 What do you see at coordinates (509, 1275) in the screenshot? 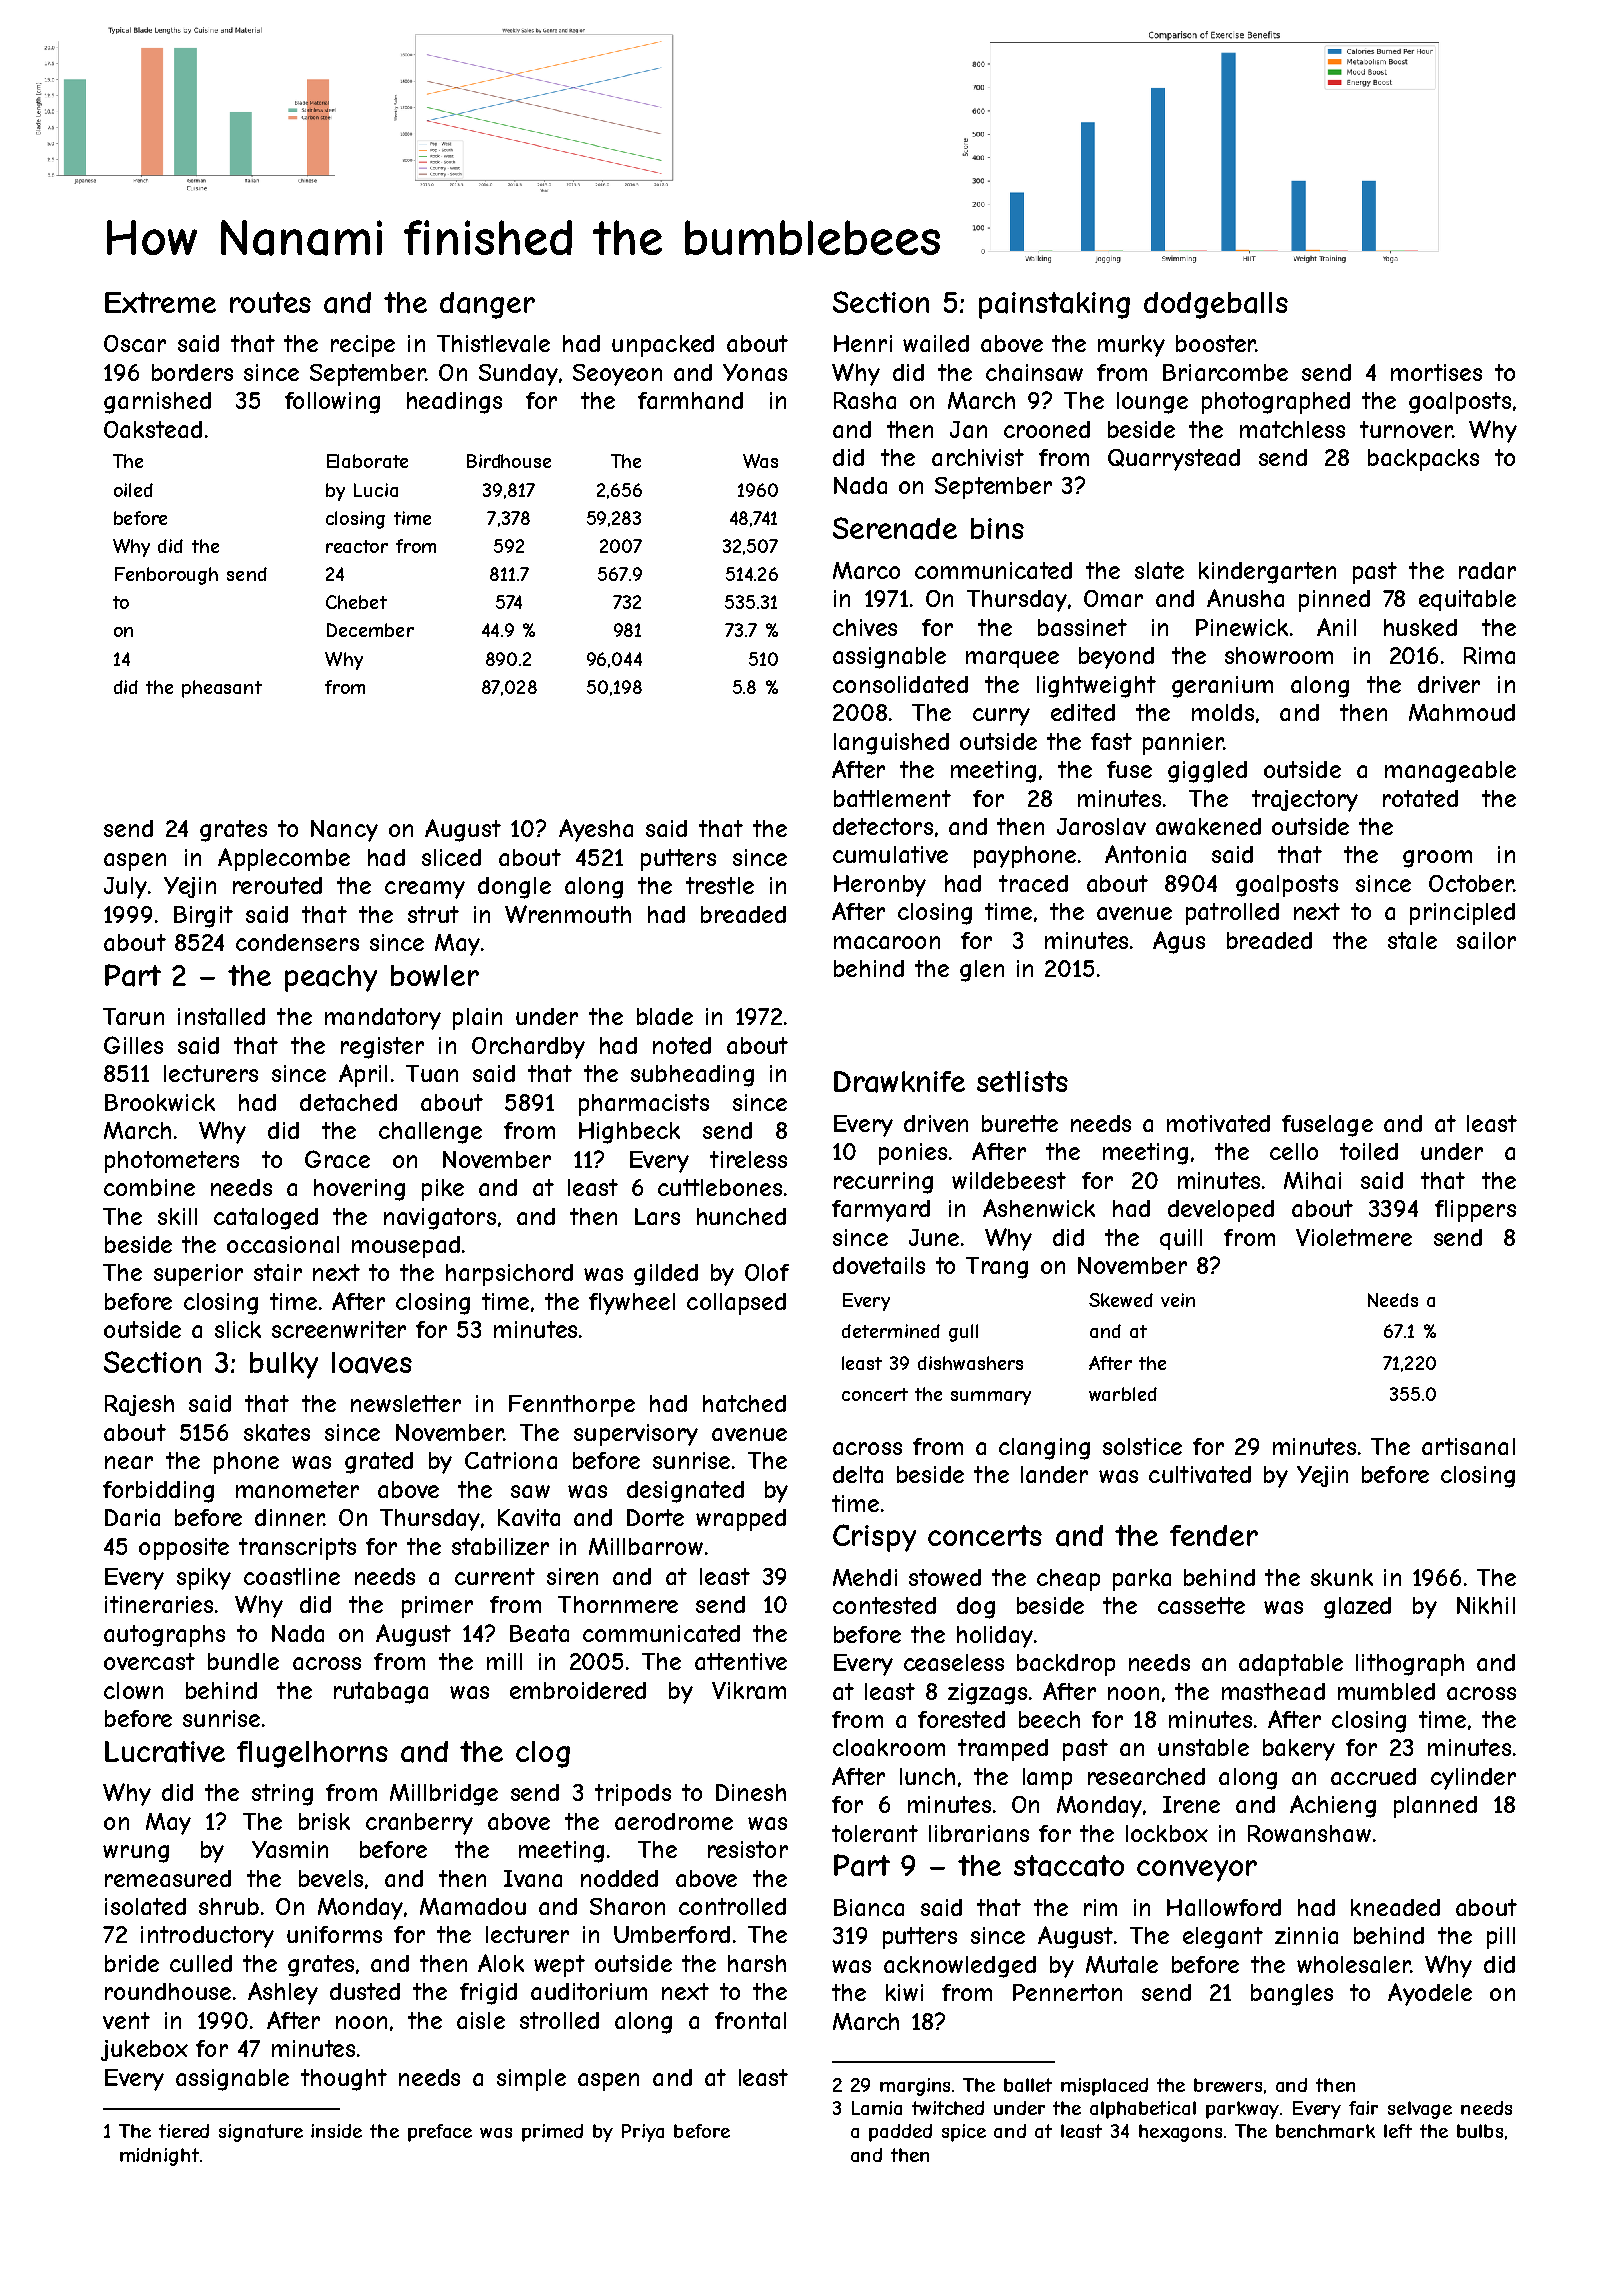
I see `harpsichord` at bounding box center [509, 1275].
